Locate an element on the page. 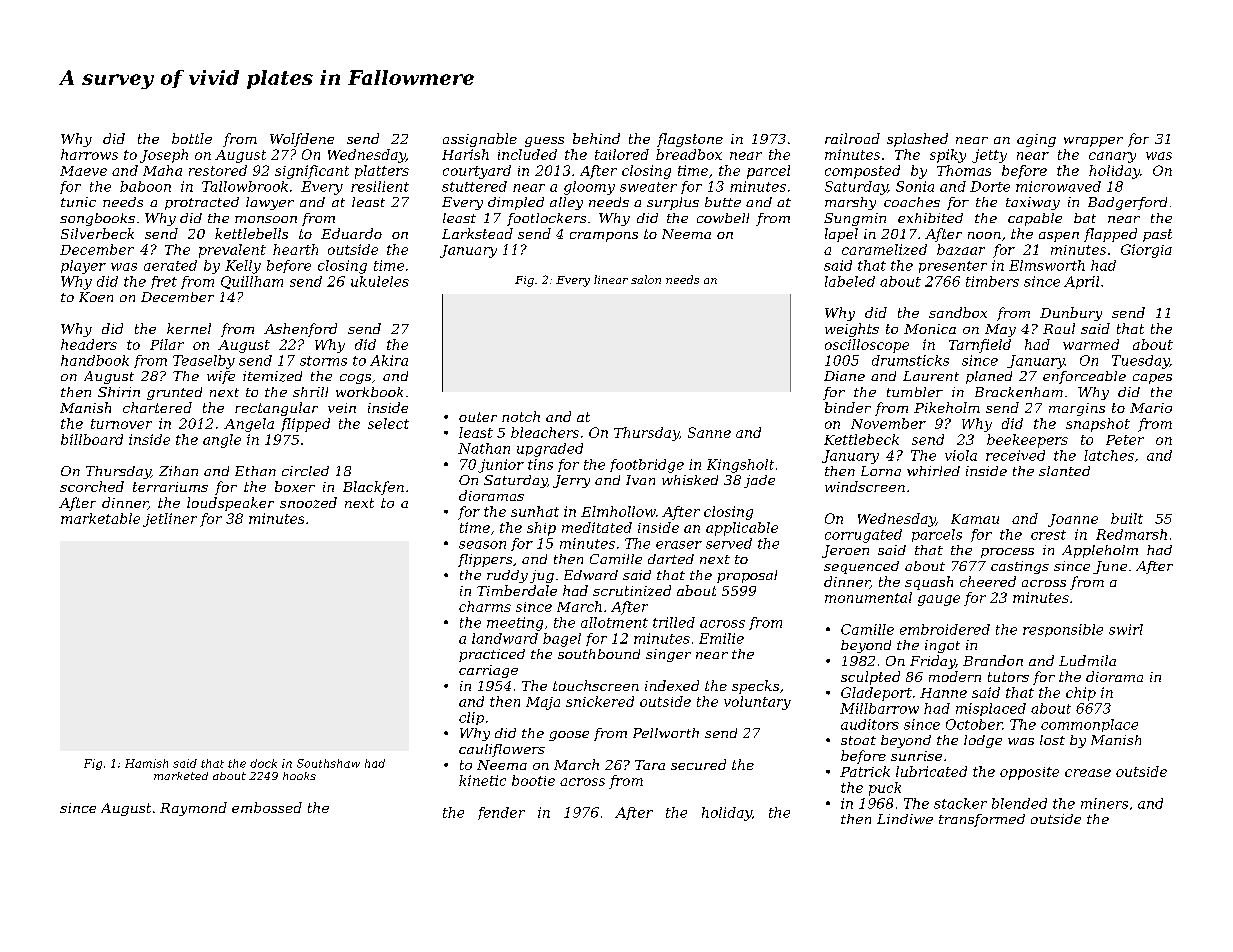 Image resolution: width=1233 pixels, height=952 pixels. Kamau is located at coordinates (975, 519).
